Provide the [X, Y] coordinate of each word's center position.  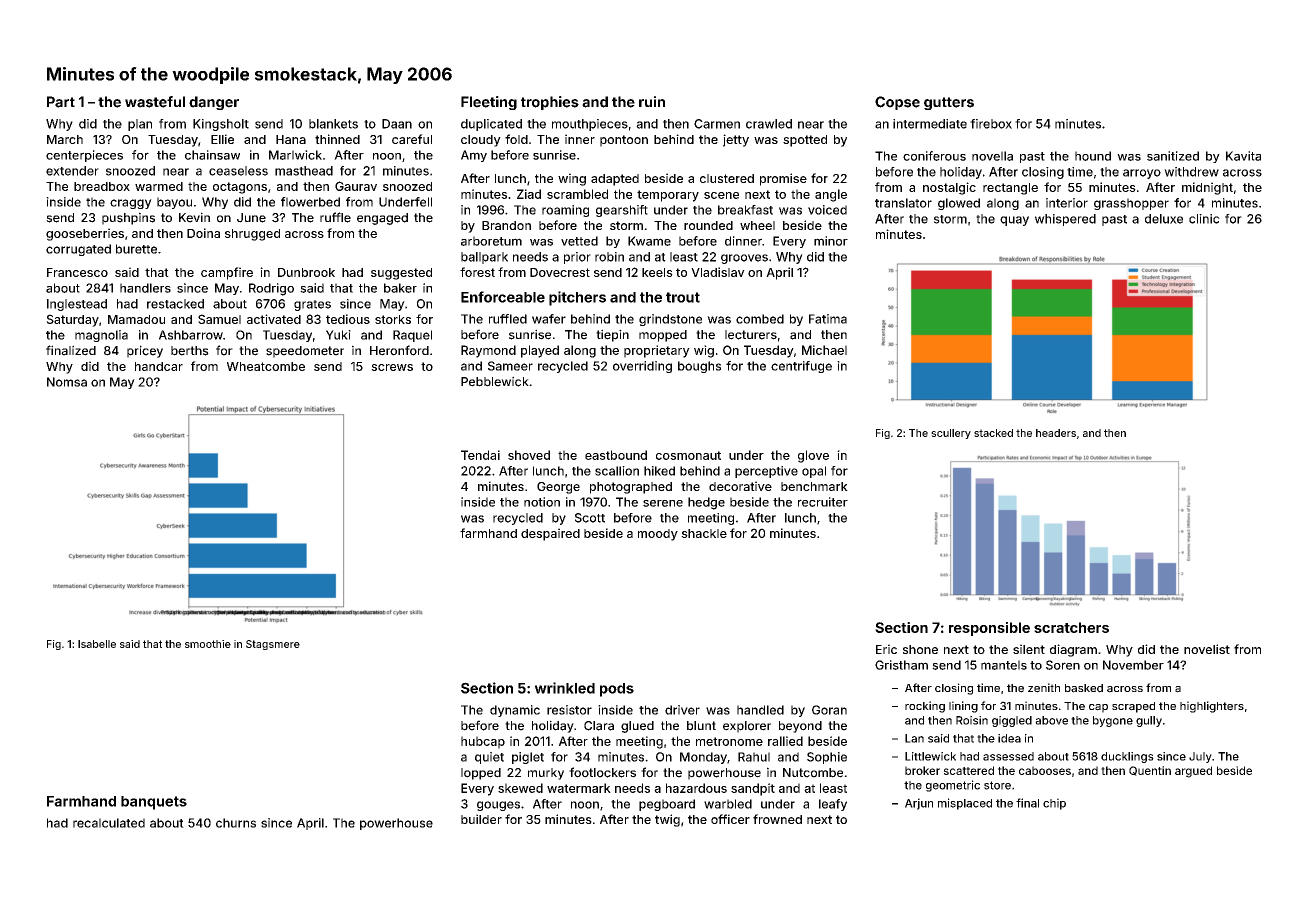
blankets [333, 124]
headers [1056, 433]
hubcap [483, 742]
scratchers [1071, 627]
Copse [897, 103]
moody [658, 535]
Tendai [480, 455]
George [558, 488]
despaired [550, 534]
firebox [991, 124]
